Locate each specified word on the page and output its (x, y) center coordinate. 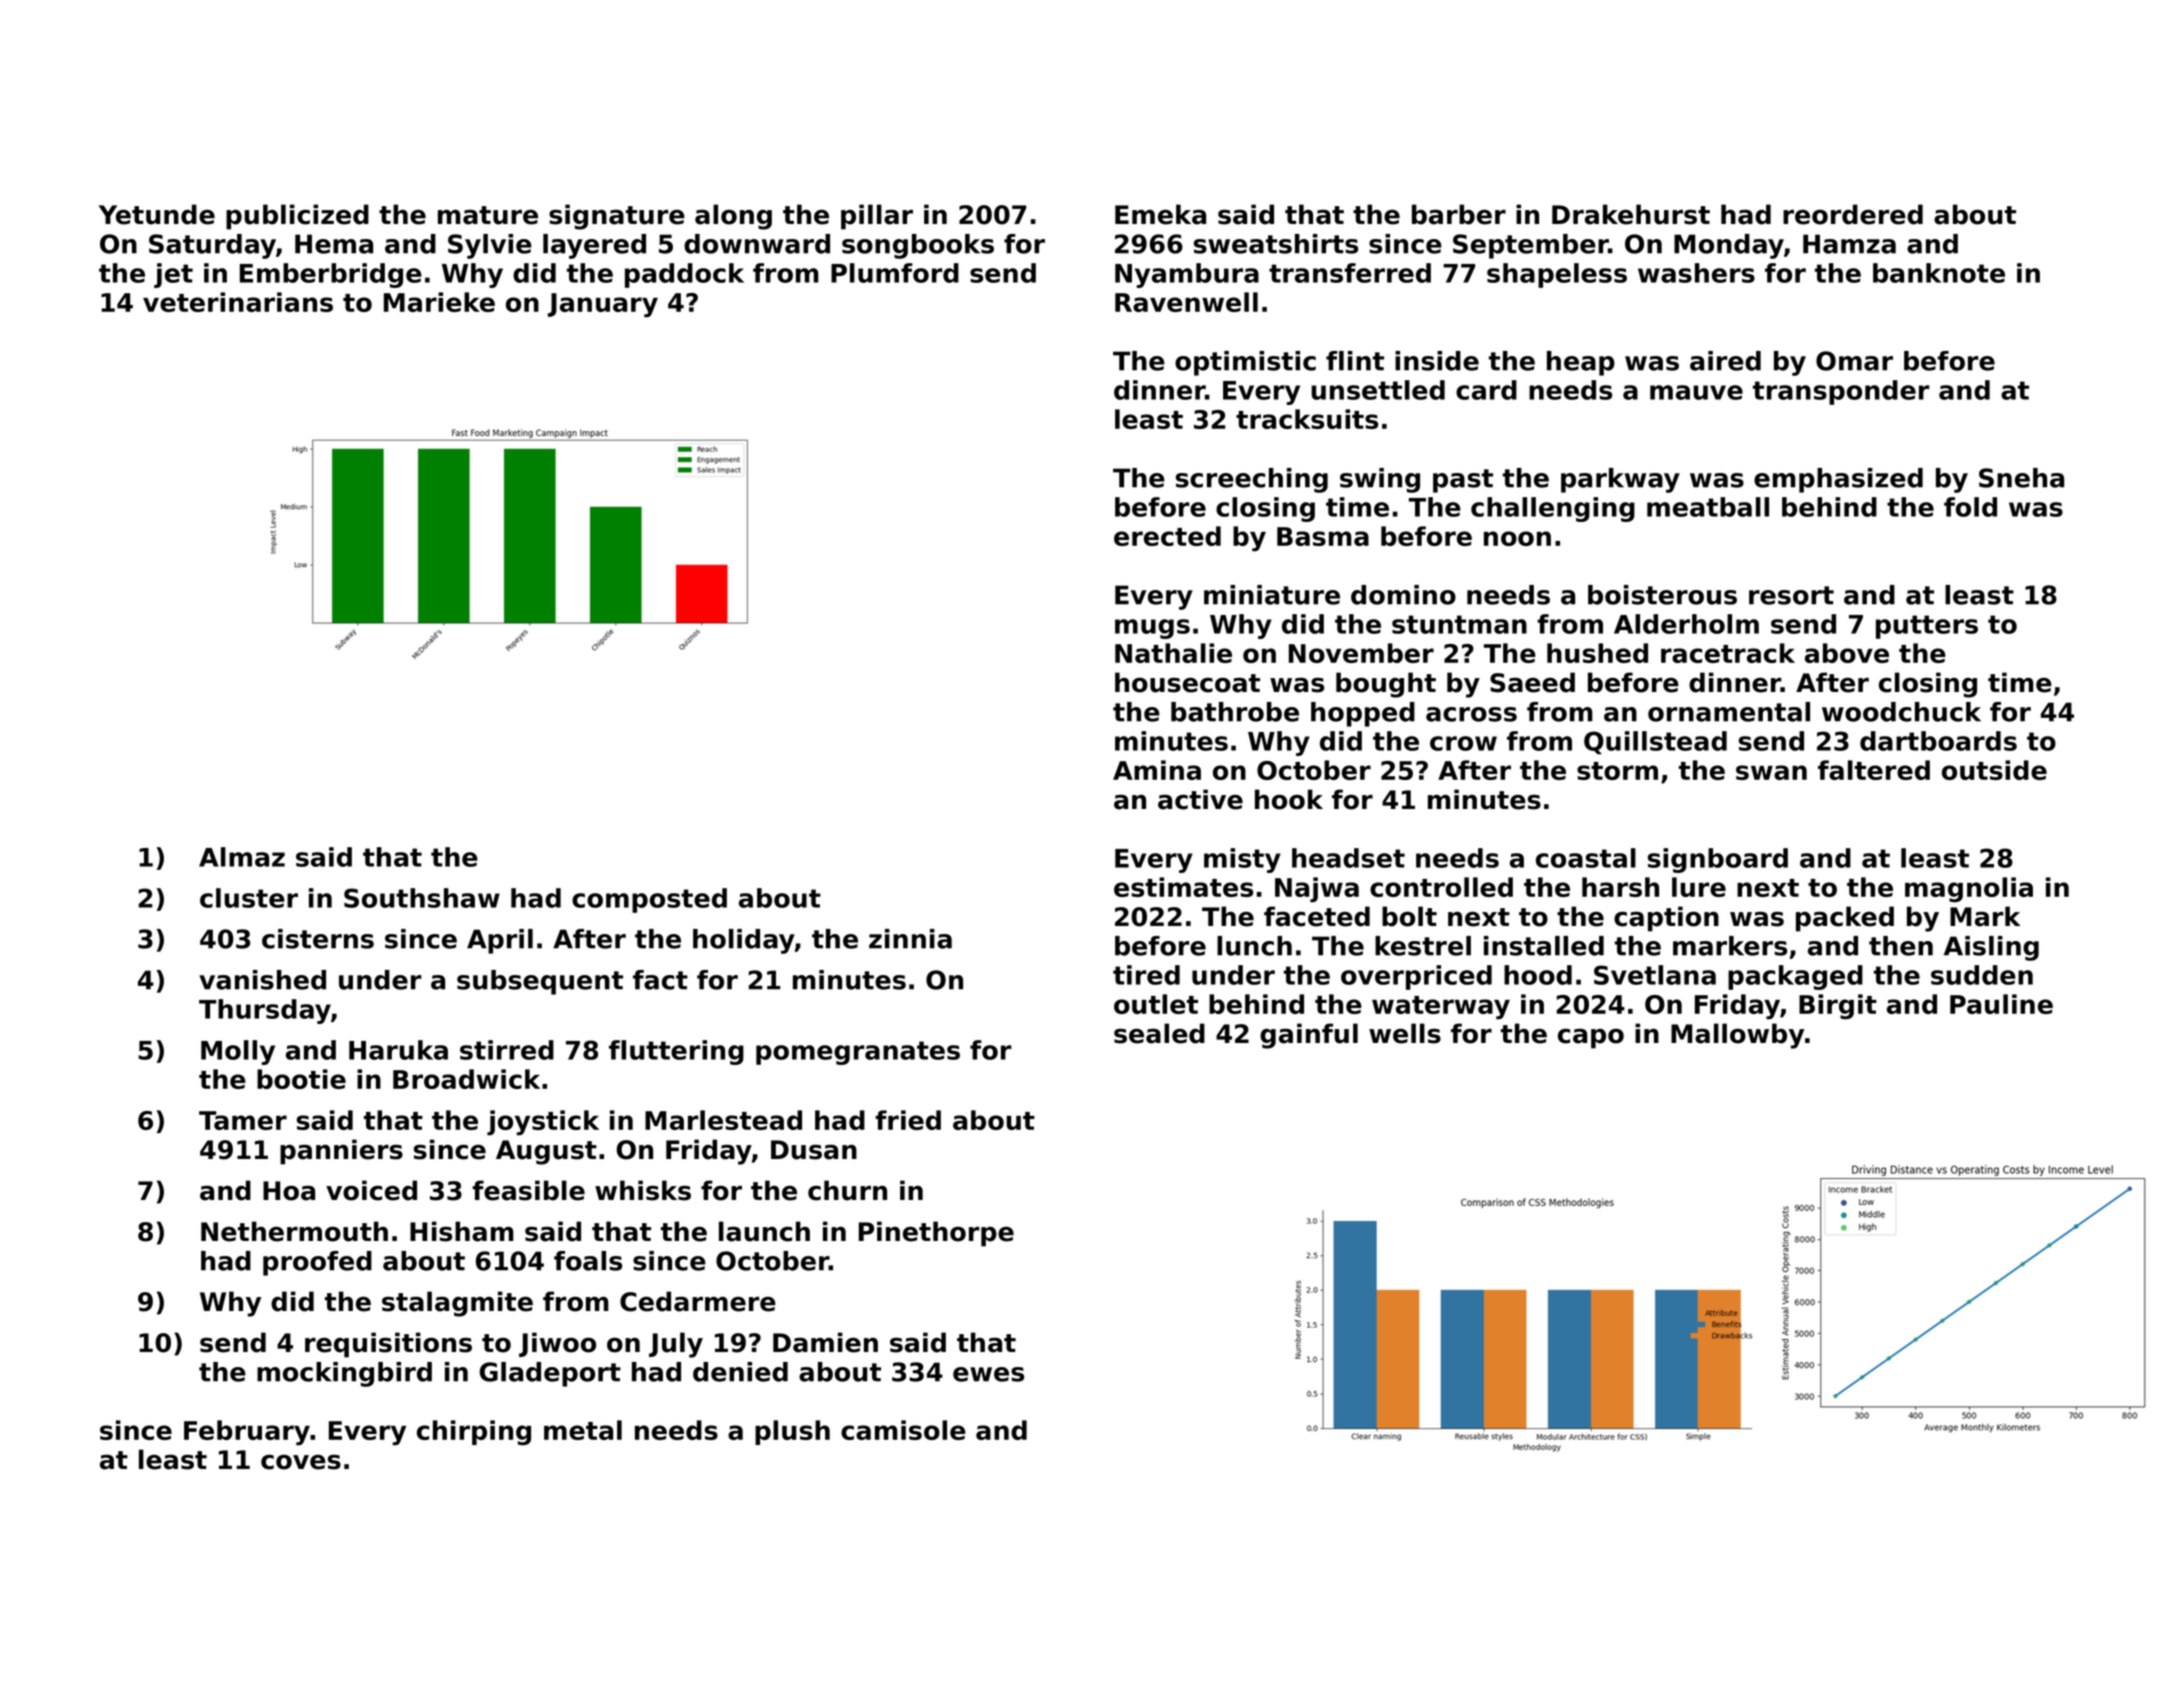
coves (301, 1462)
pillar (877, 217)
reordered (1853, 214)
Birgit (1838, 1006)
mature (488, 215)
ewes (988, 1374)
